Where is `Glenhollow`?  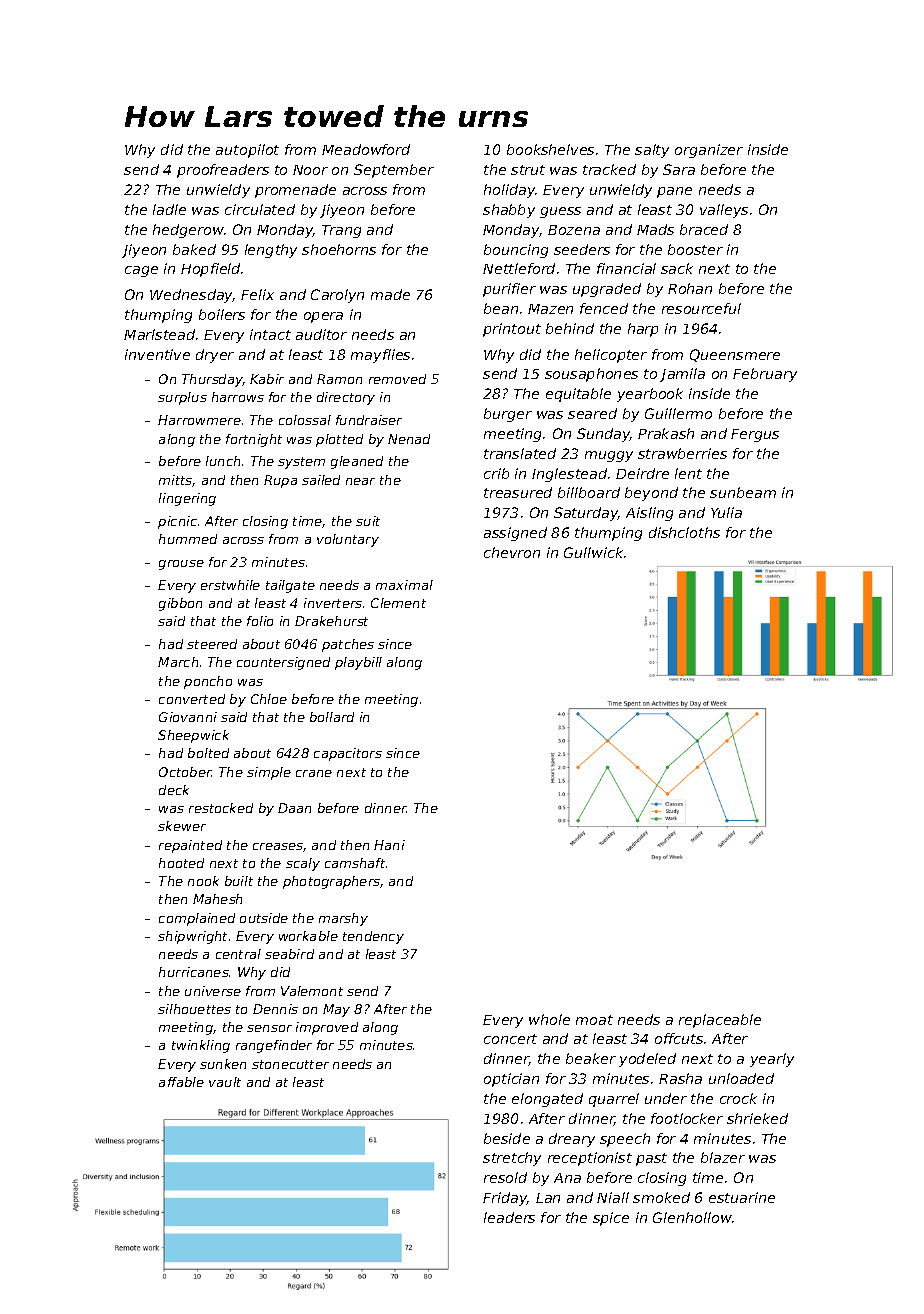 Glenhollow is located at coordinates (692, 1217).
